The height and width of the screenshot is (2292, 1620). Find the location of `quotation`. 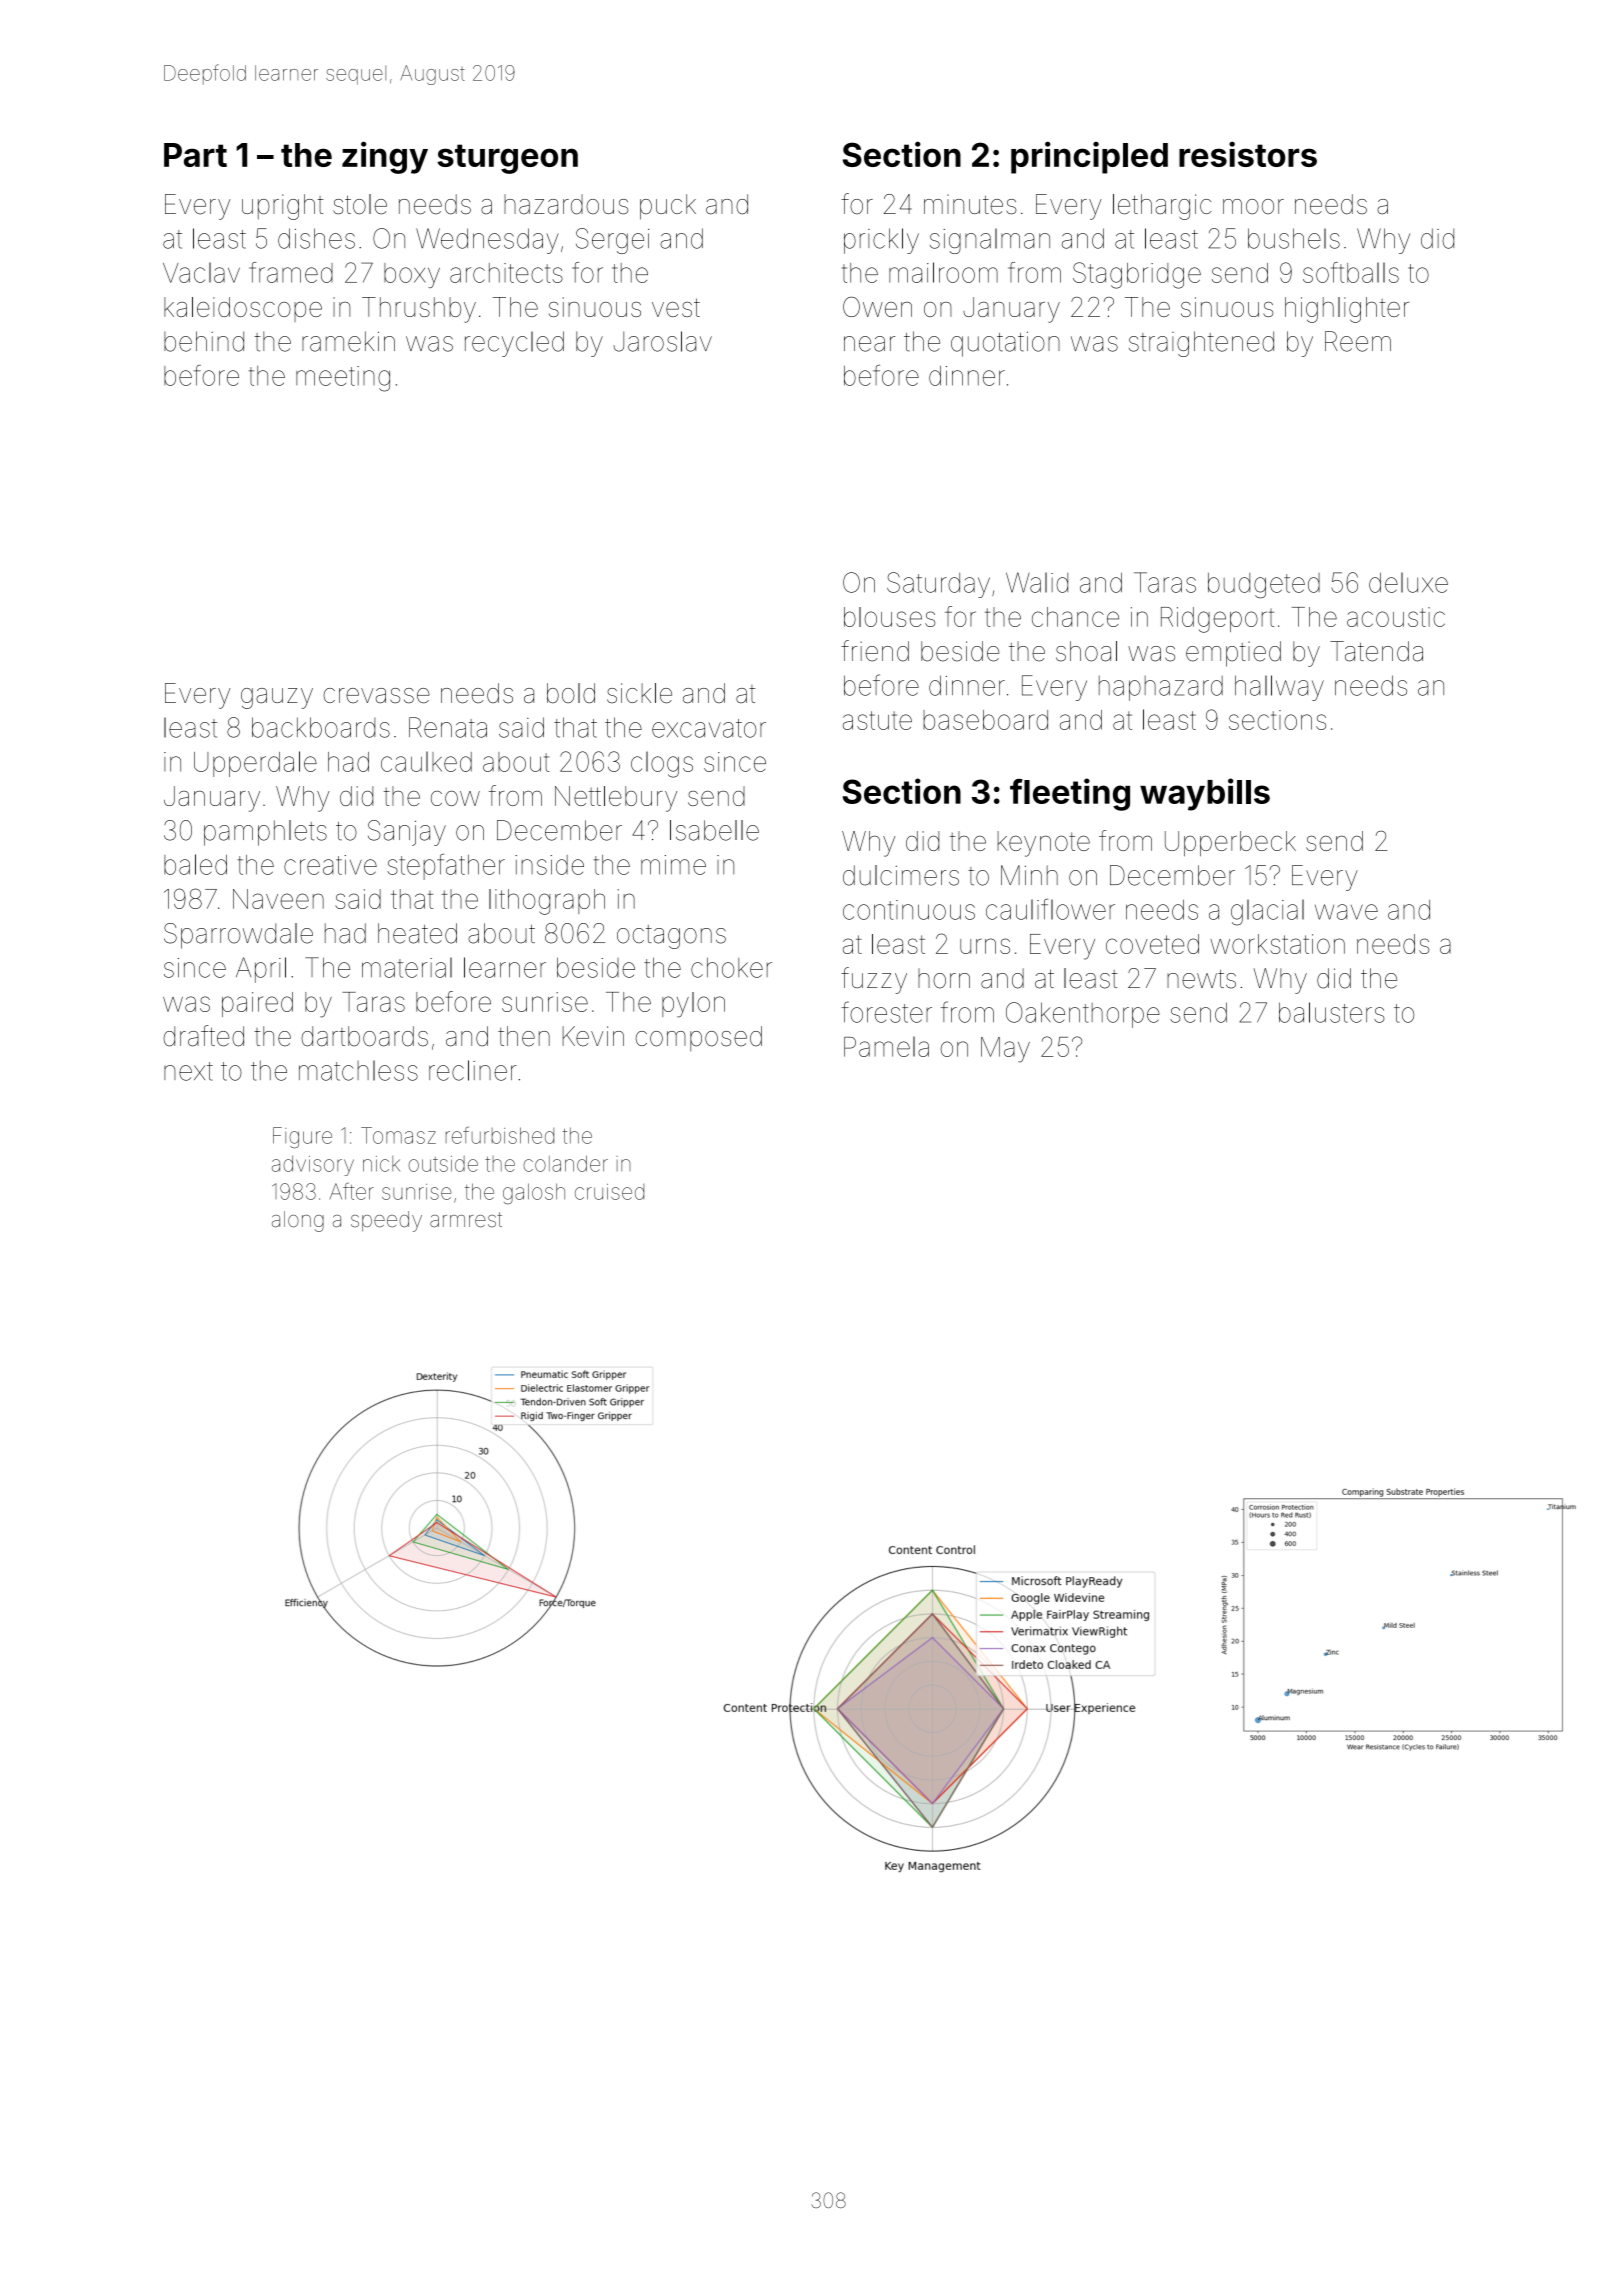

quotation is located at coordinates (1005, 344).
